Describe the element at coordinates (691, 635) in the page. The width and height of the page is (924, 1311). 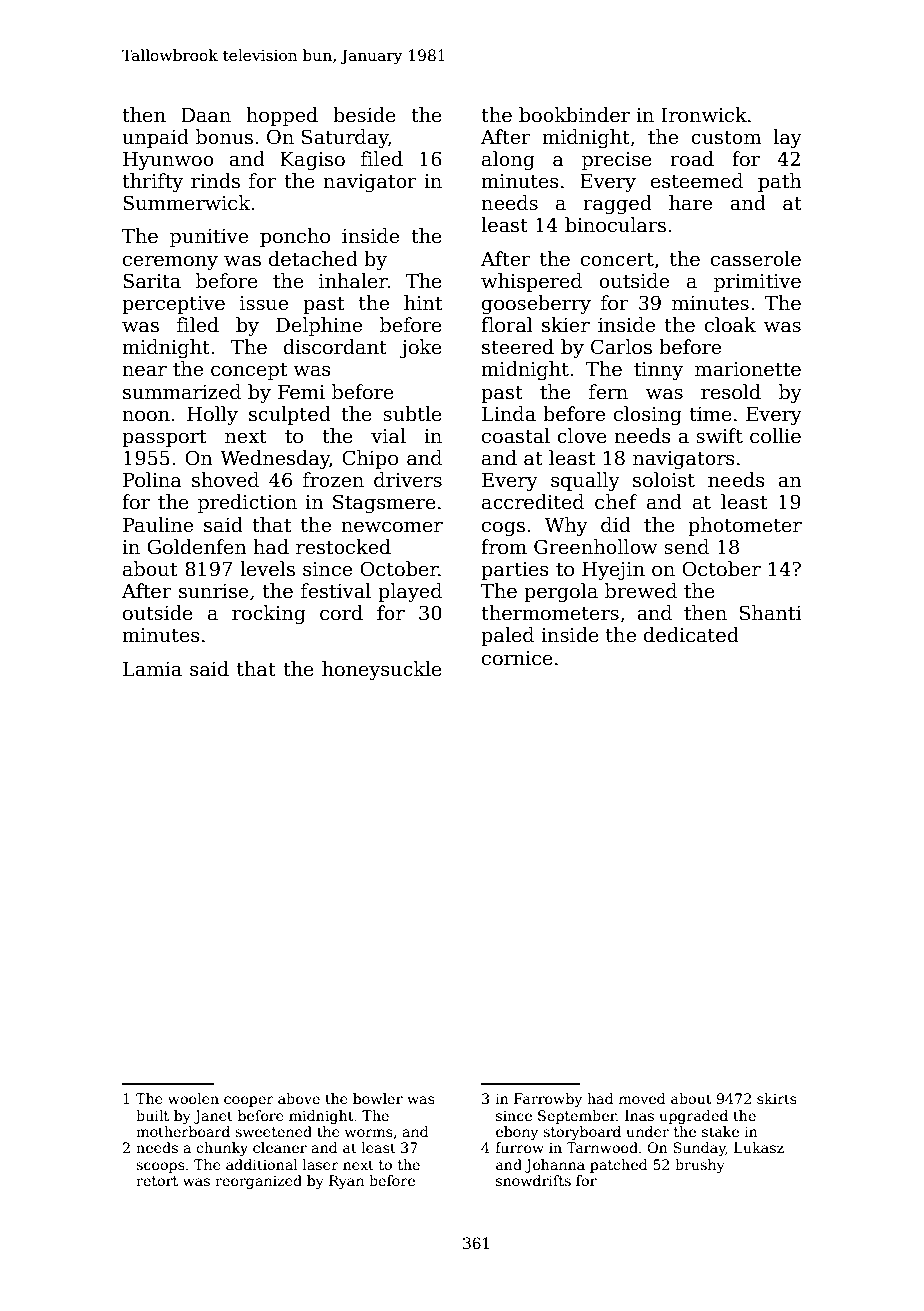
I see `dedicated` at that location.
